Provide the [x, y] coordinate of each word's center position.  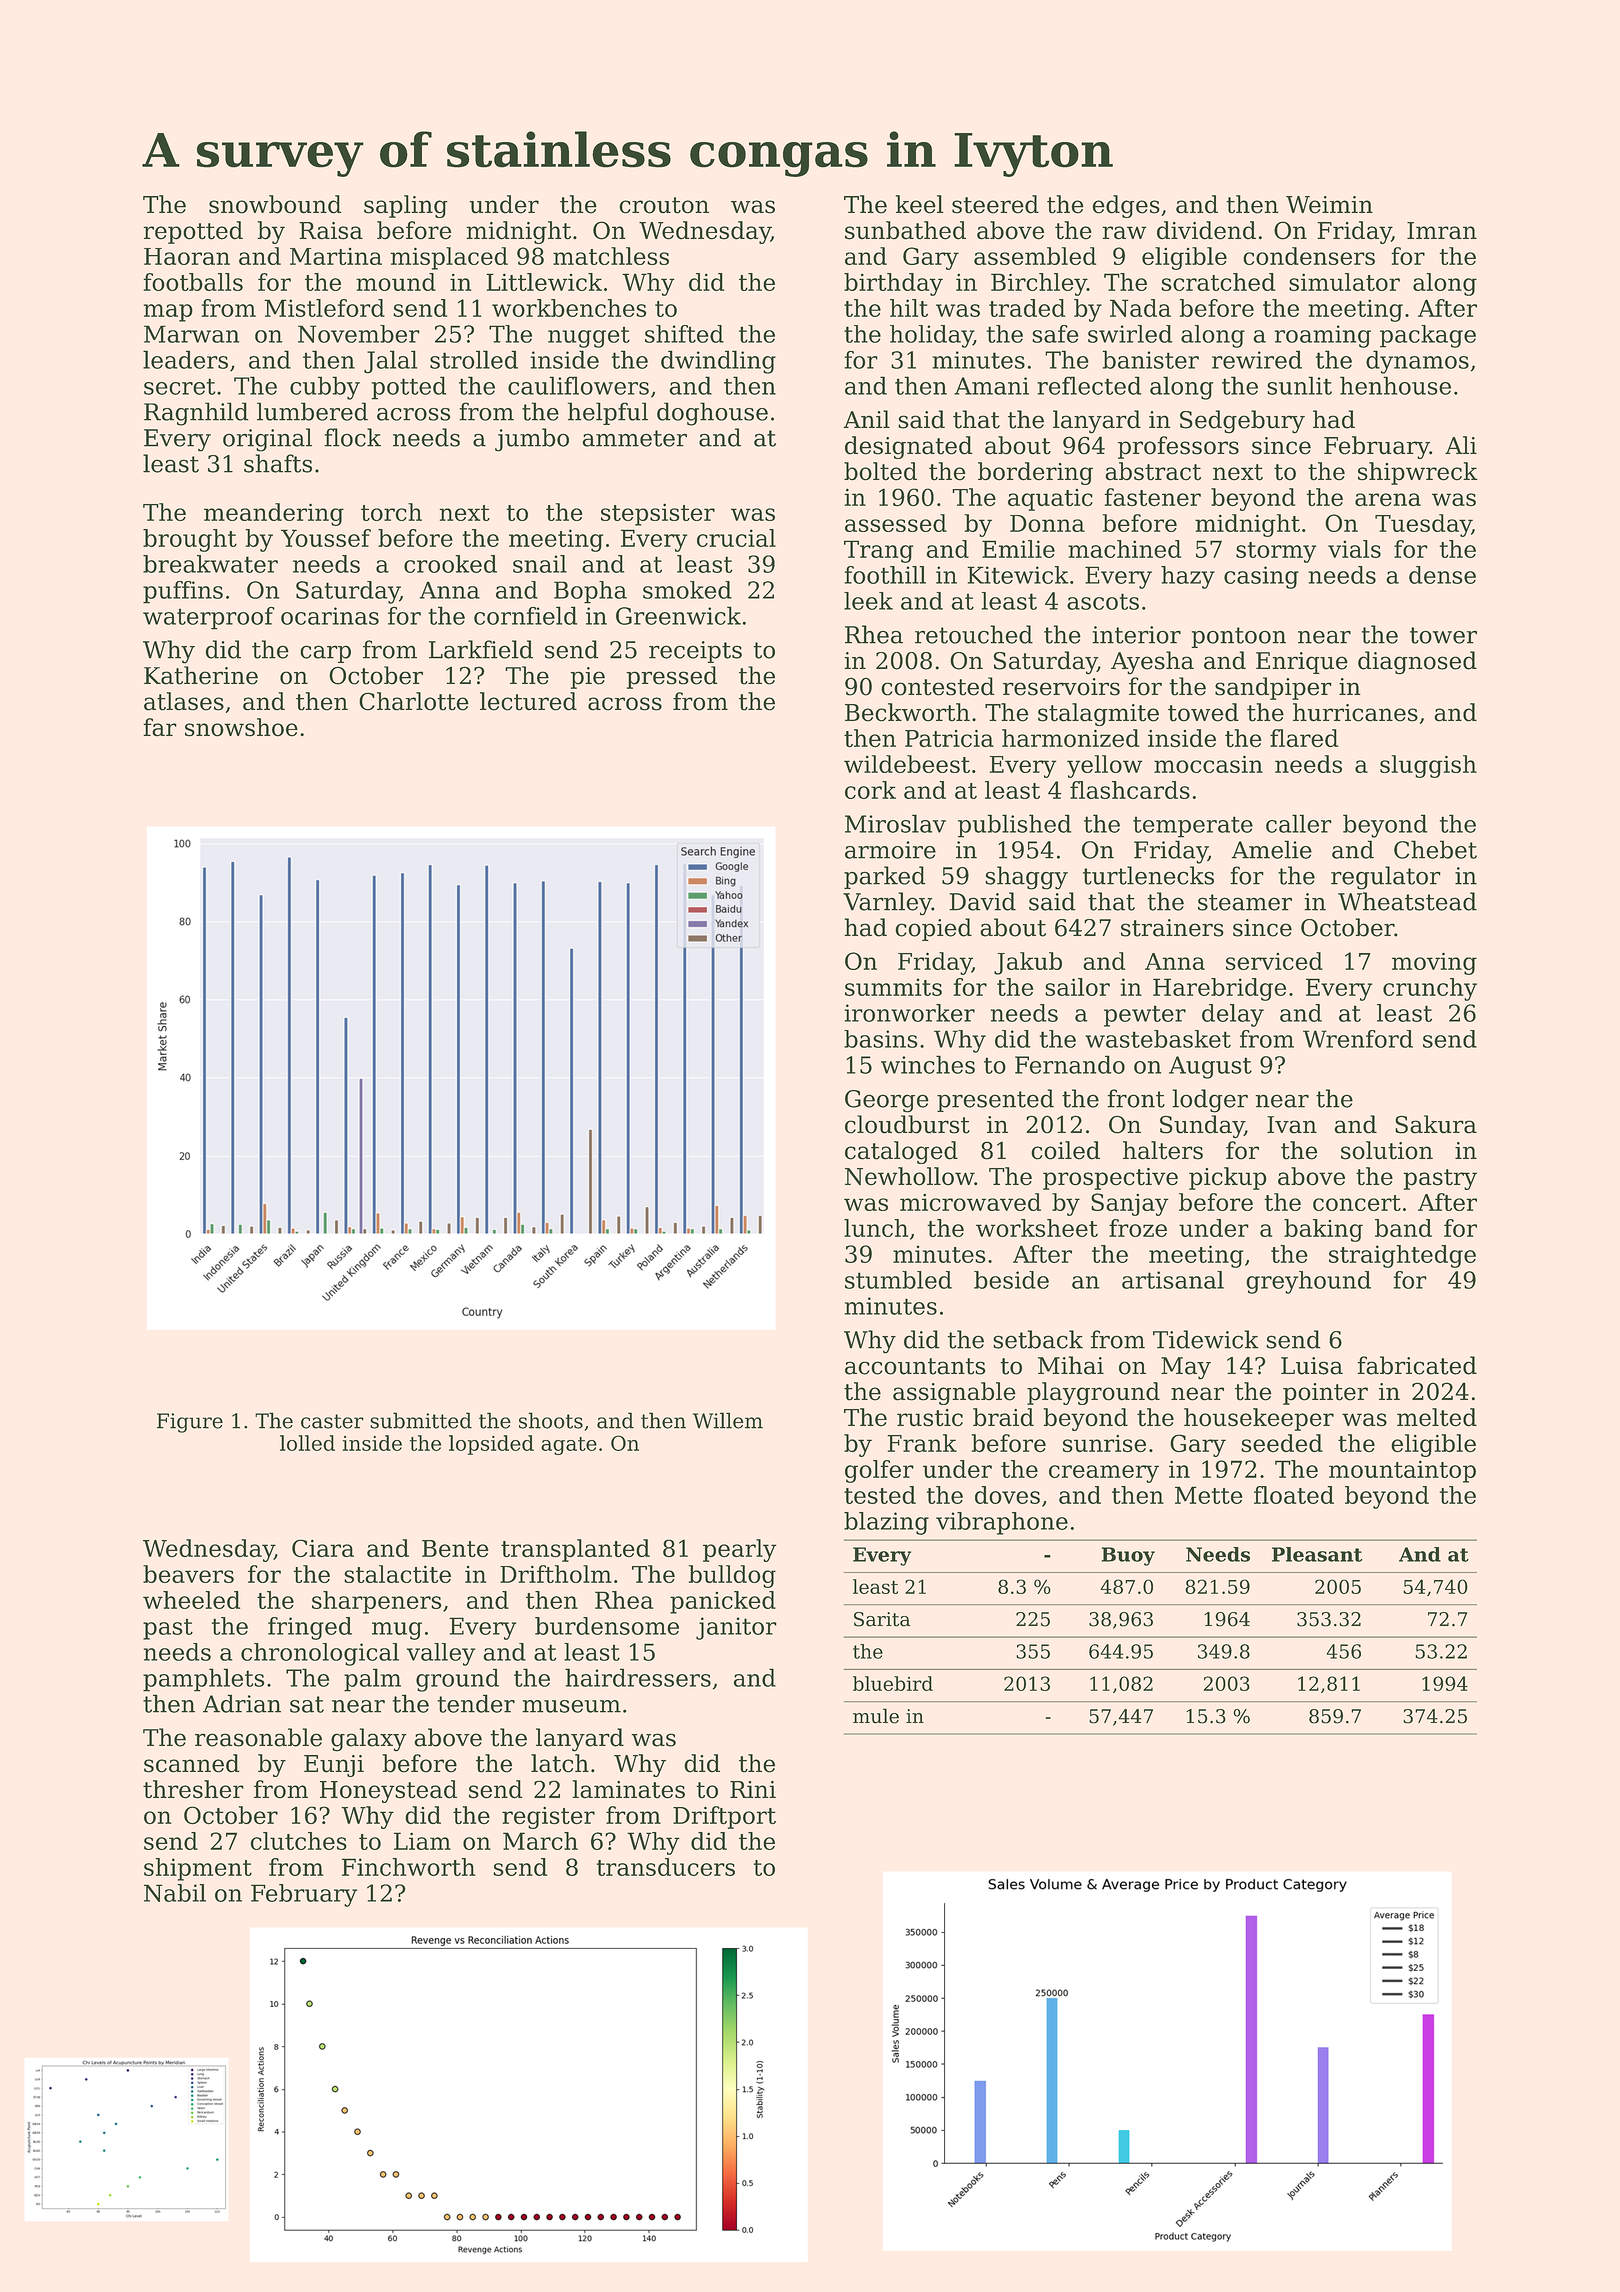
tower [1443, 635]
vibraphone [1002, 1523]
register [548, 1818]
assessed [896, 523]
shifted [684, 334]
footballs [193, 282]
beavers [188, 1574]
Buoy [1128, 1556]
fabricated [1417, 1365]
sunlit [1299, 385]
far [160, 727]
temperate [1193, 827]
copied [933, 929]
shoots [551, 1420]
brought [190, 540]
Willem [728, 1420]
